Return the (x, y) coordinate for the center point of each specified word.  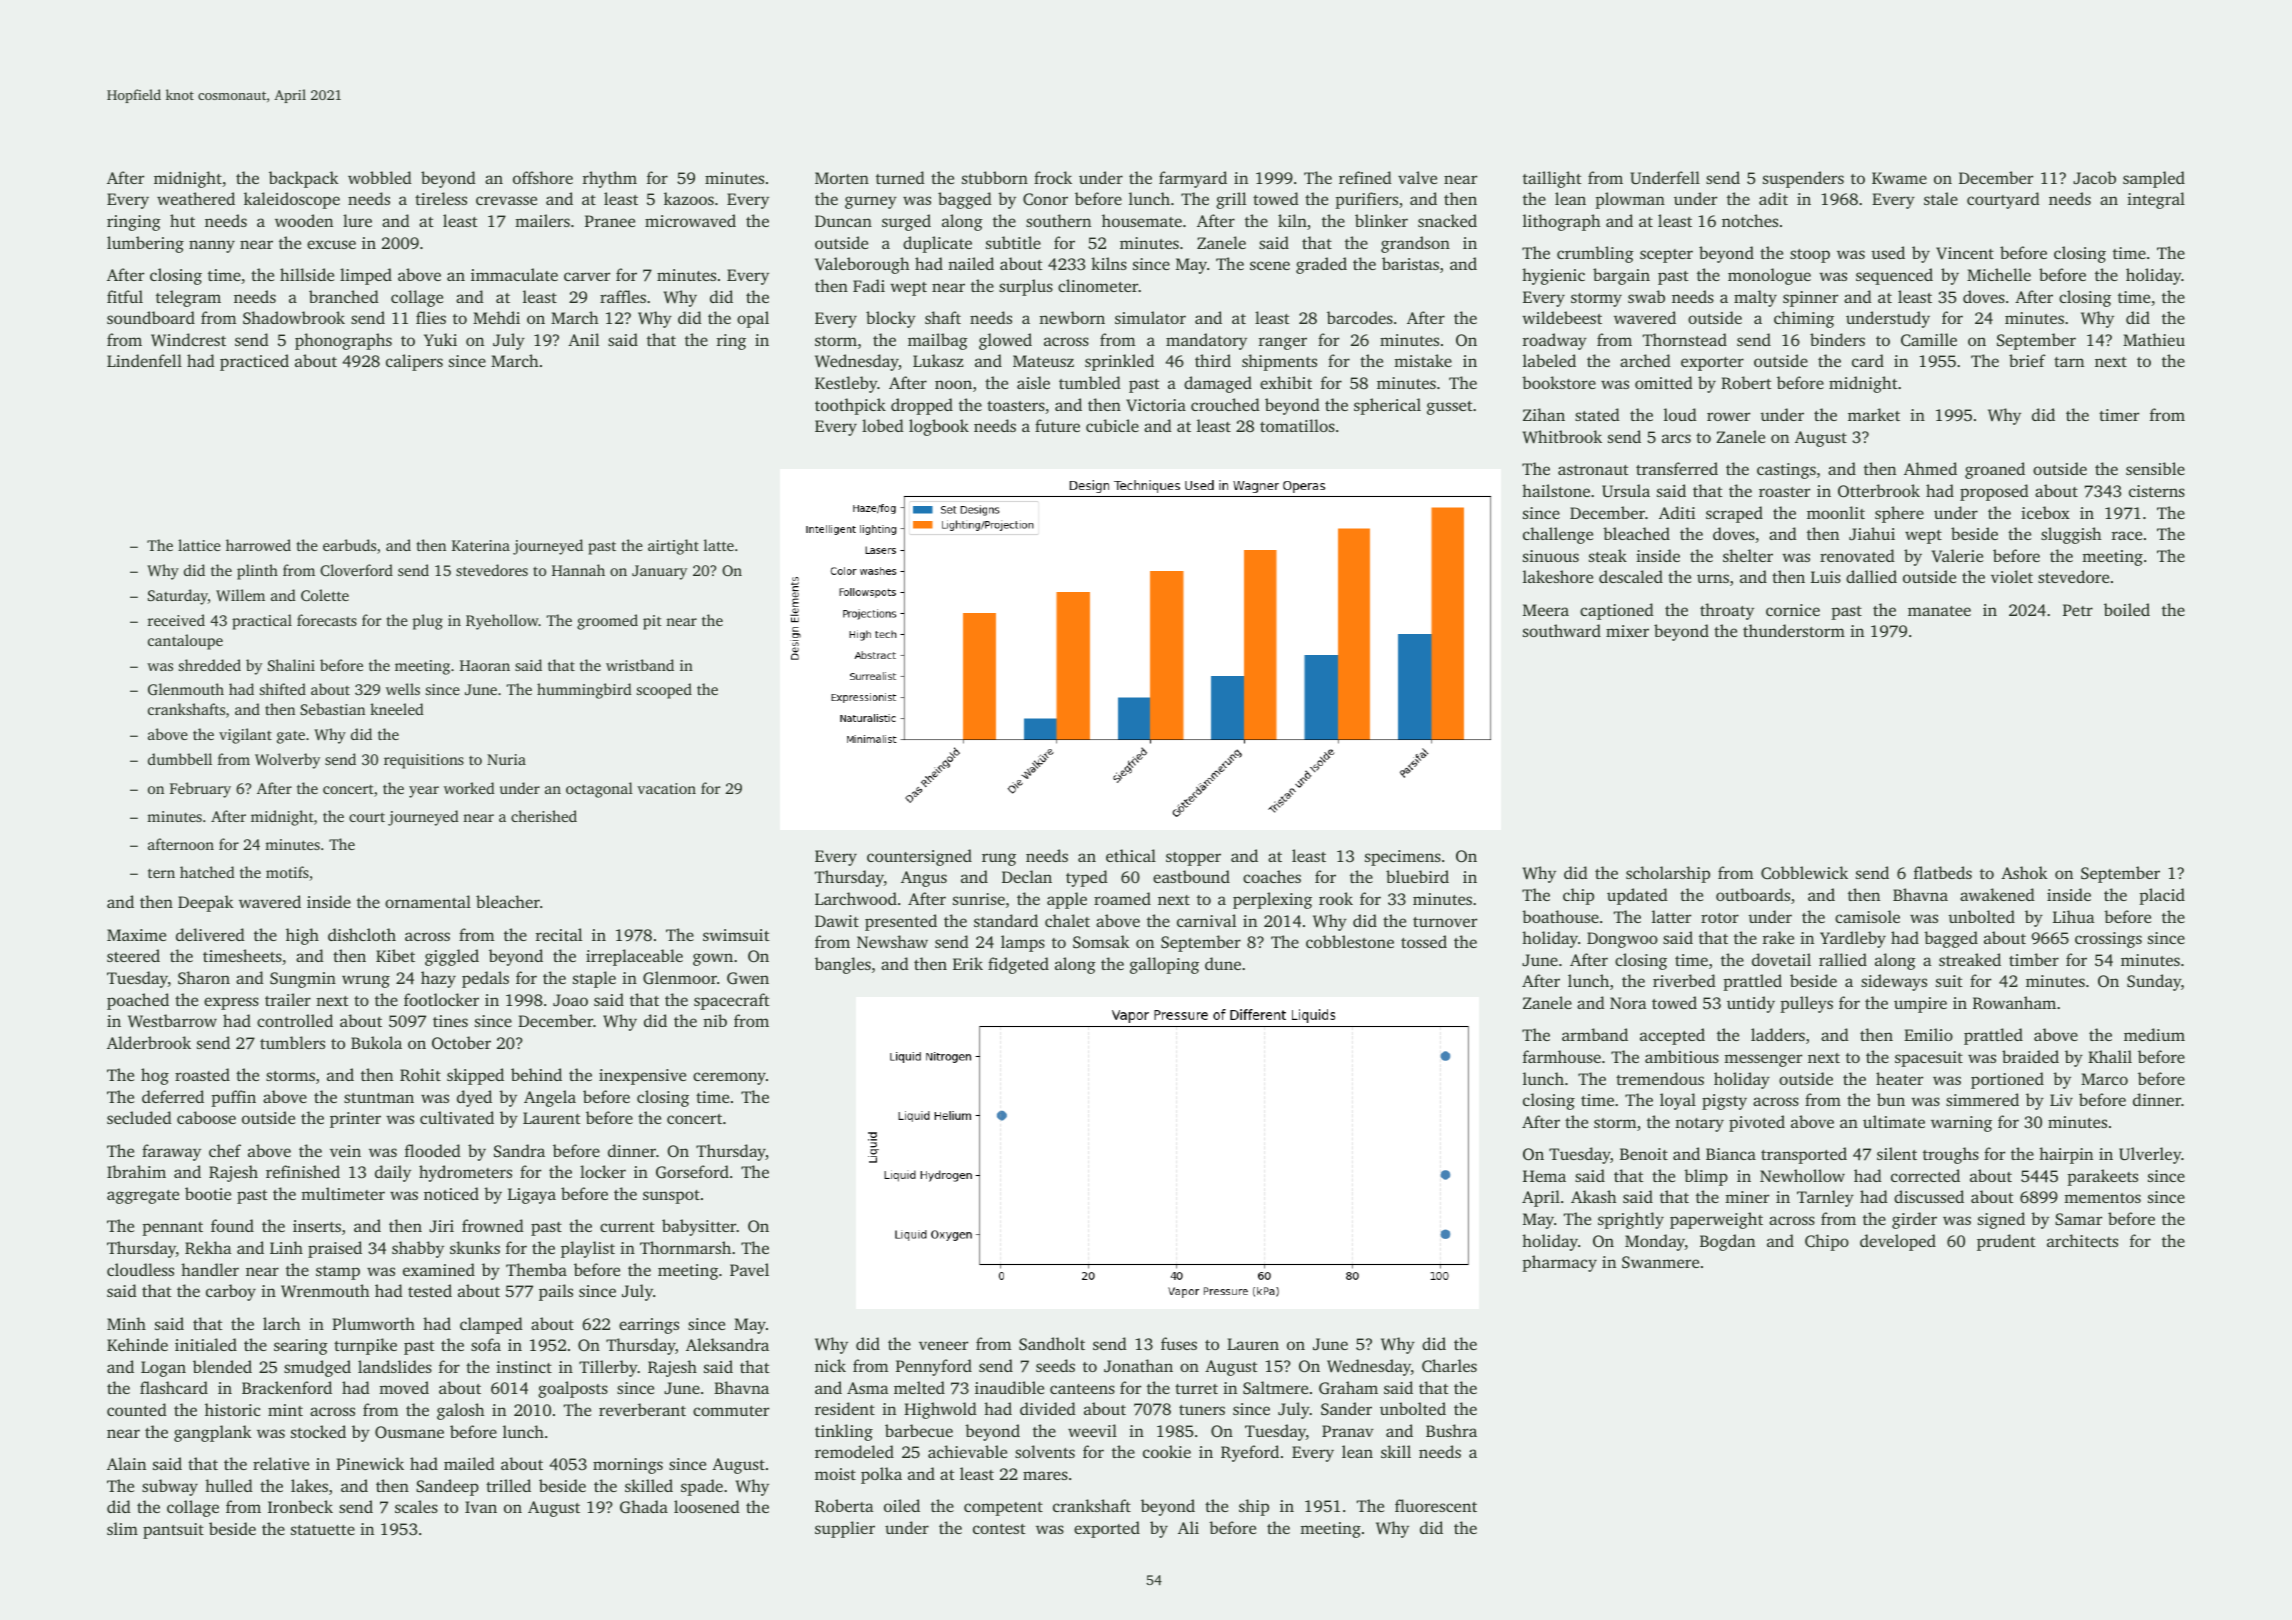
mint (285, 1410)
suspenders (1803, 179)
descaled (1631, 576)
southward (1562, 630)
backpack (304, 179)
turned (900, 177)
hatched (207, 872)
